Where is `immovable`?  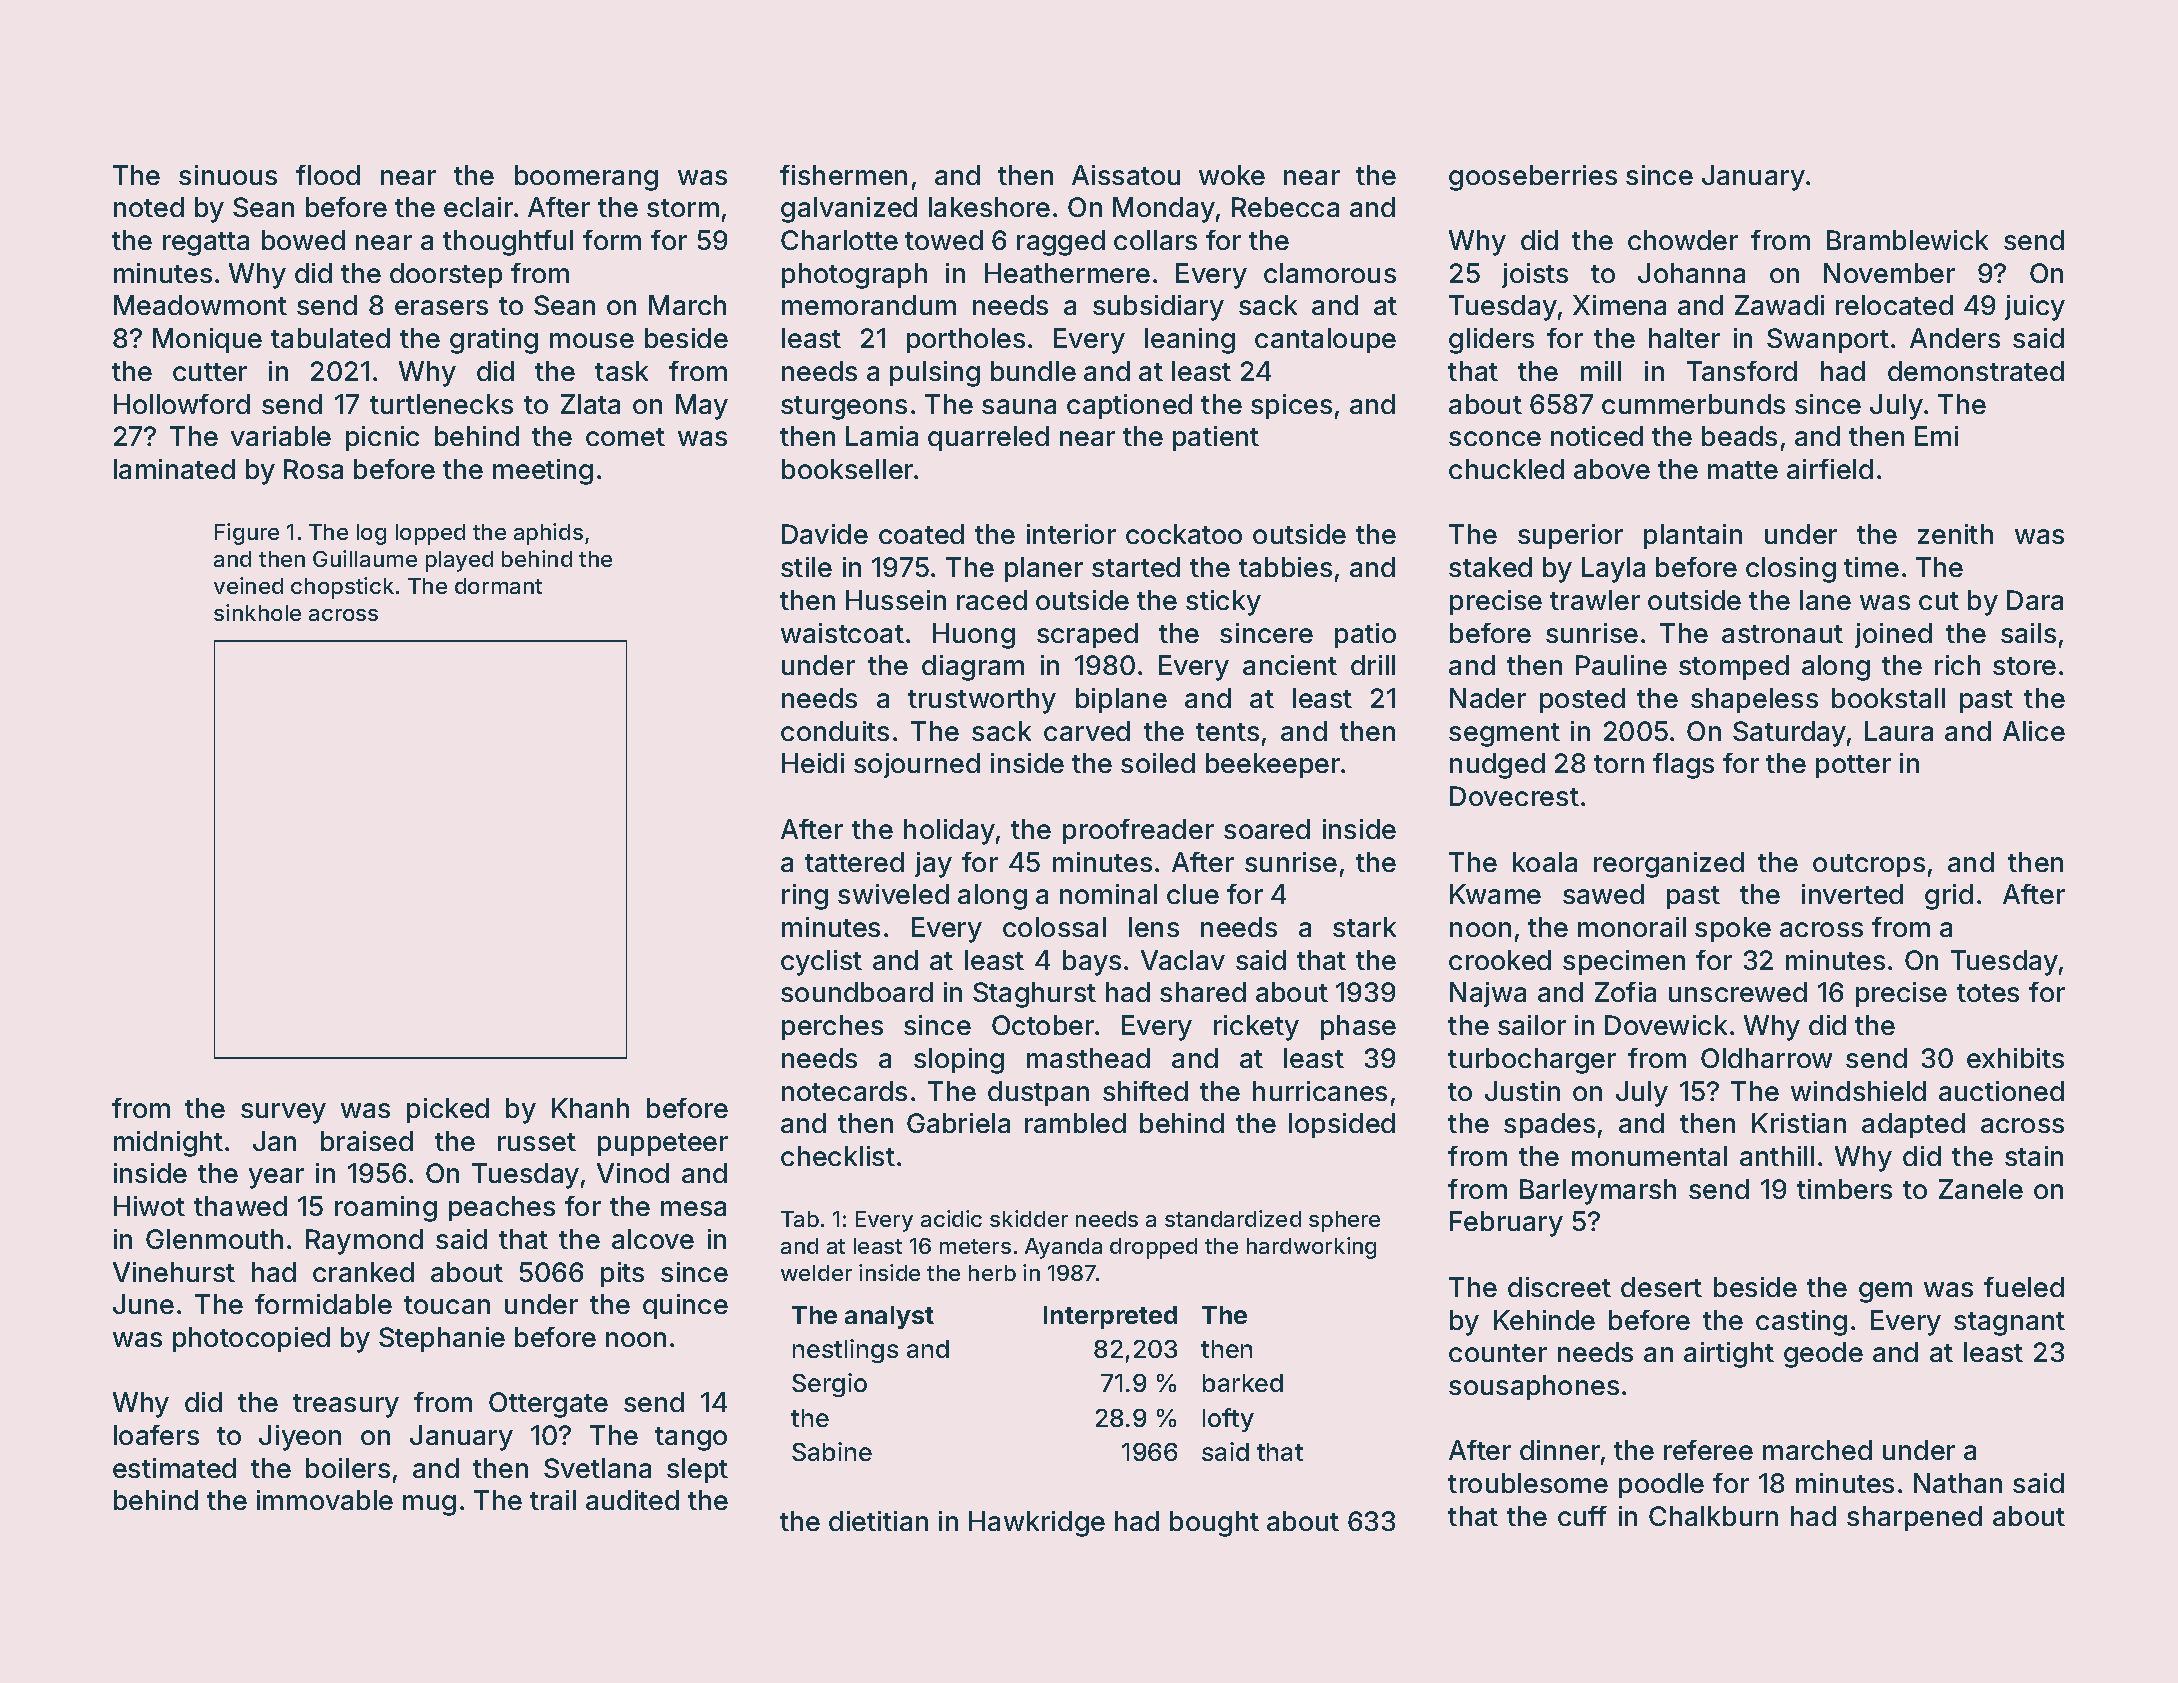
immovable is located at coordinates (325, 1500).
